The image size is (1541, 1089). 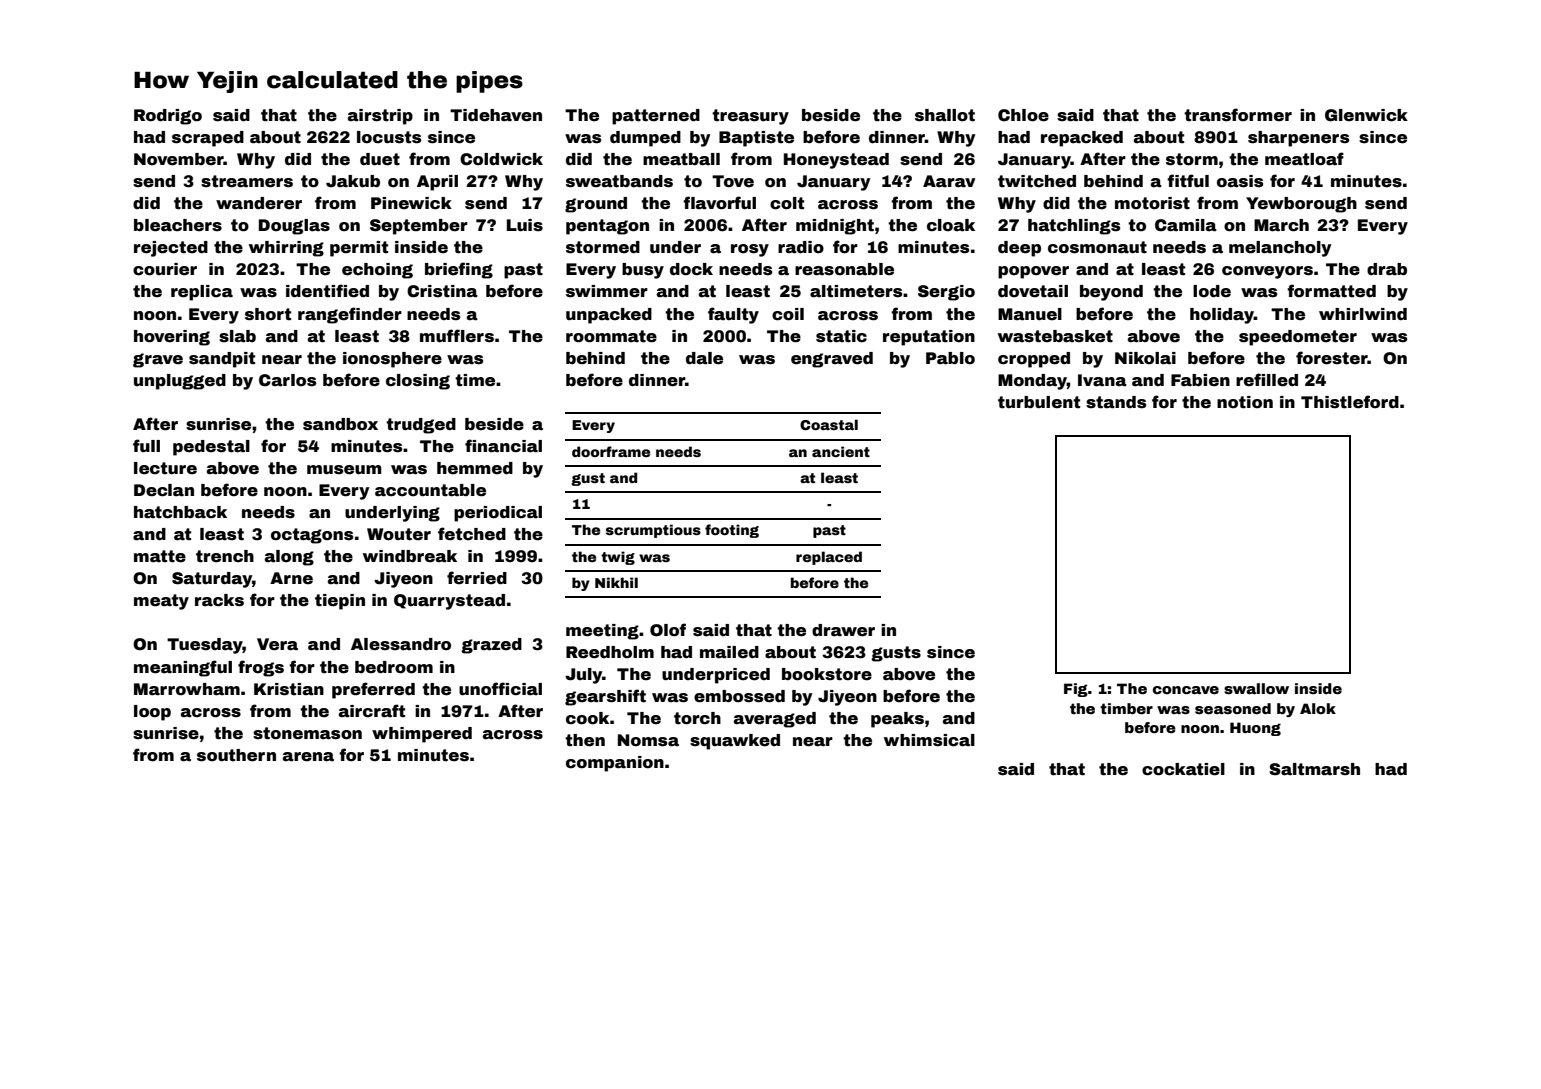 What do you see at coordinates (389, 137) in the document?
I see `locusts` at bounding box center [389, 137].
